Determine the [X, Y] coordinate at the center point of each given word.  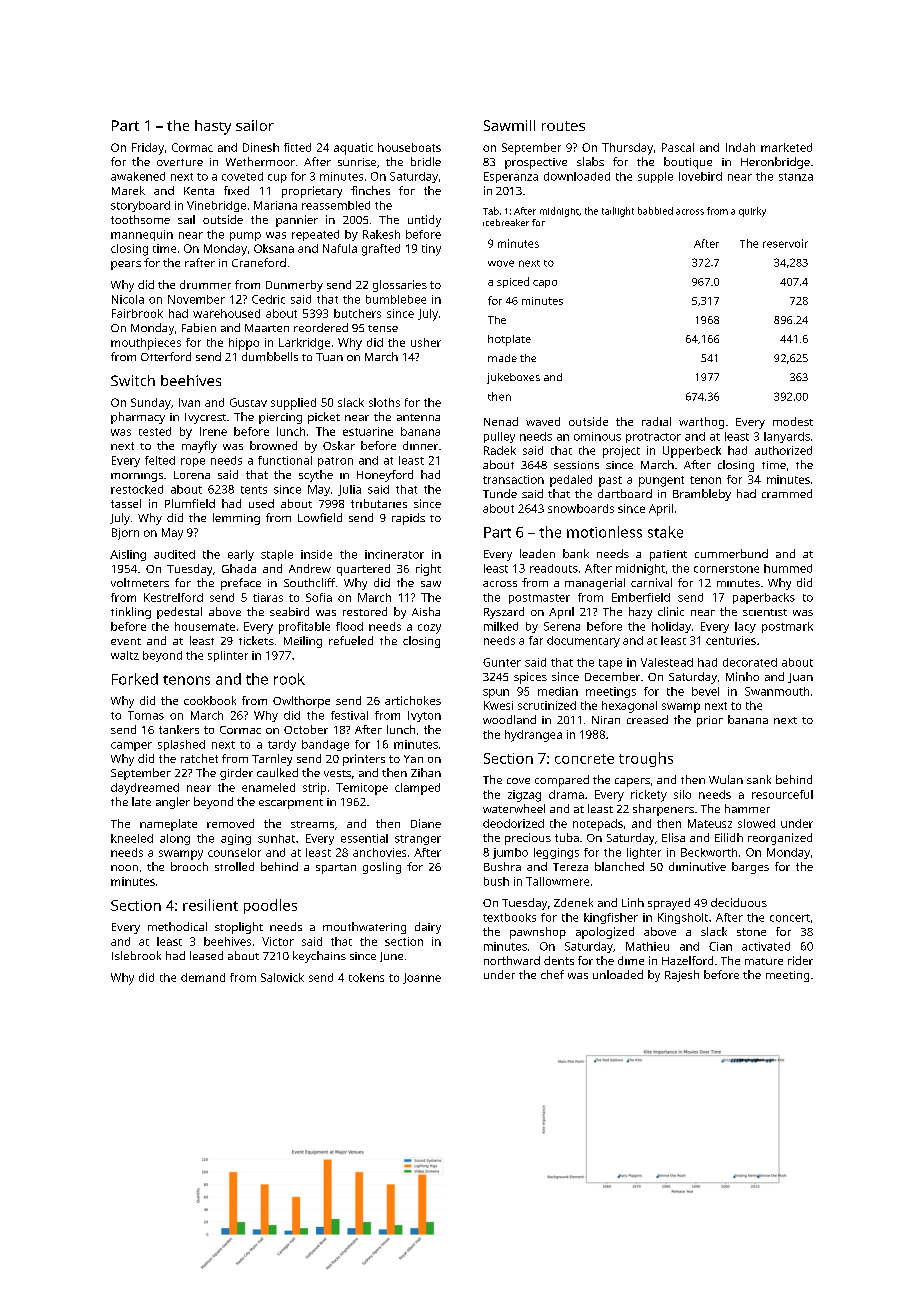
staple [277, 555]
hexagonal [629, 707]
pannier [297, 221]
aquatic [353, 149]
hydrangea [533, 736]
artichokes [413, 700]
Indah [740, 147]
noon [124, 868]
